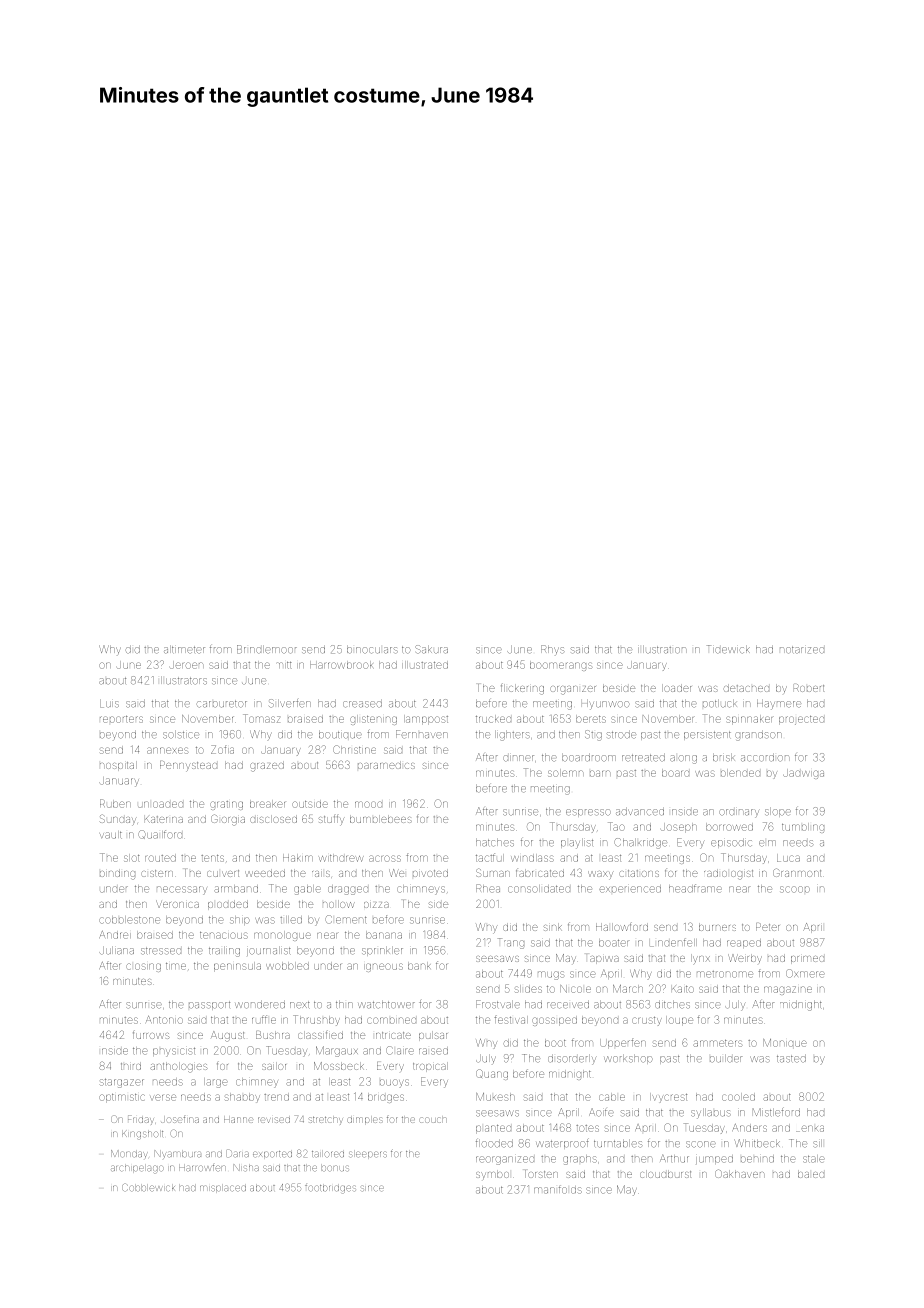 The width and height of the screenshot is (924, 1308). Describe the element at coordinates (431, 649) in the screenshot. I see `Sakura` at that location.
